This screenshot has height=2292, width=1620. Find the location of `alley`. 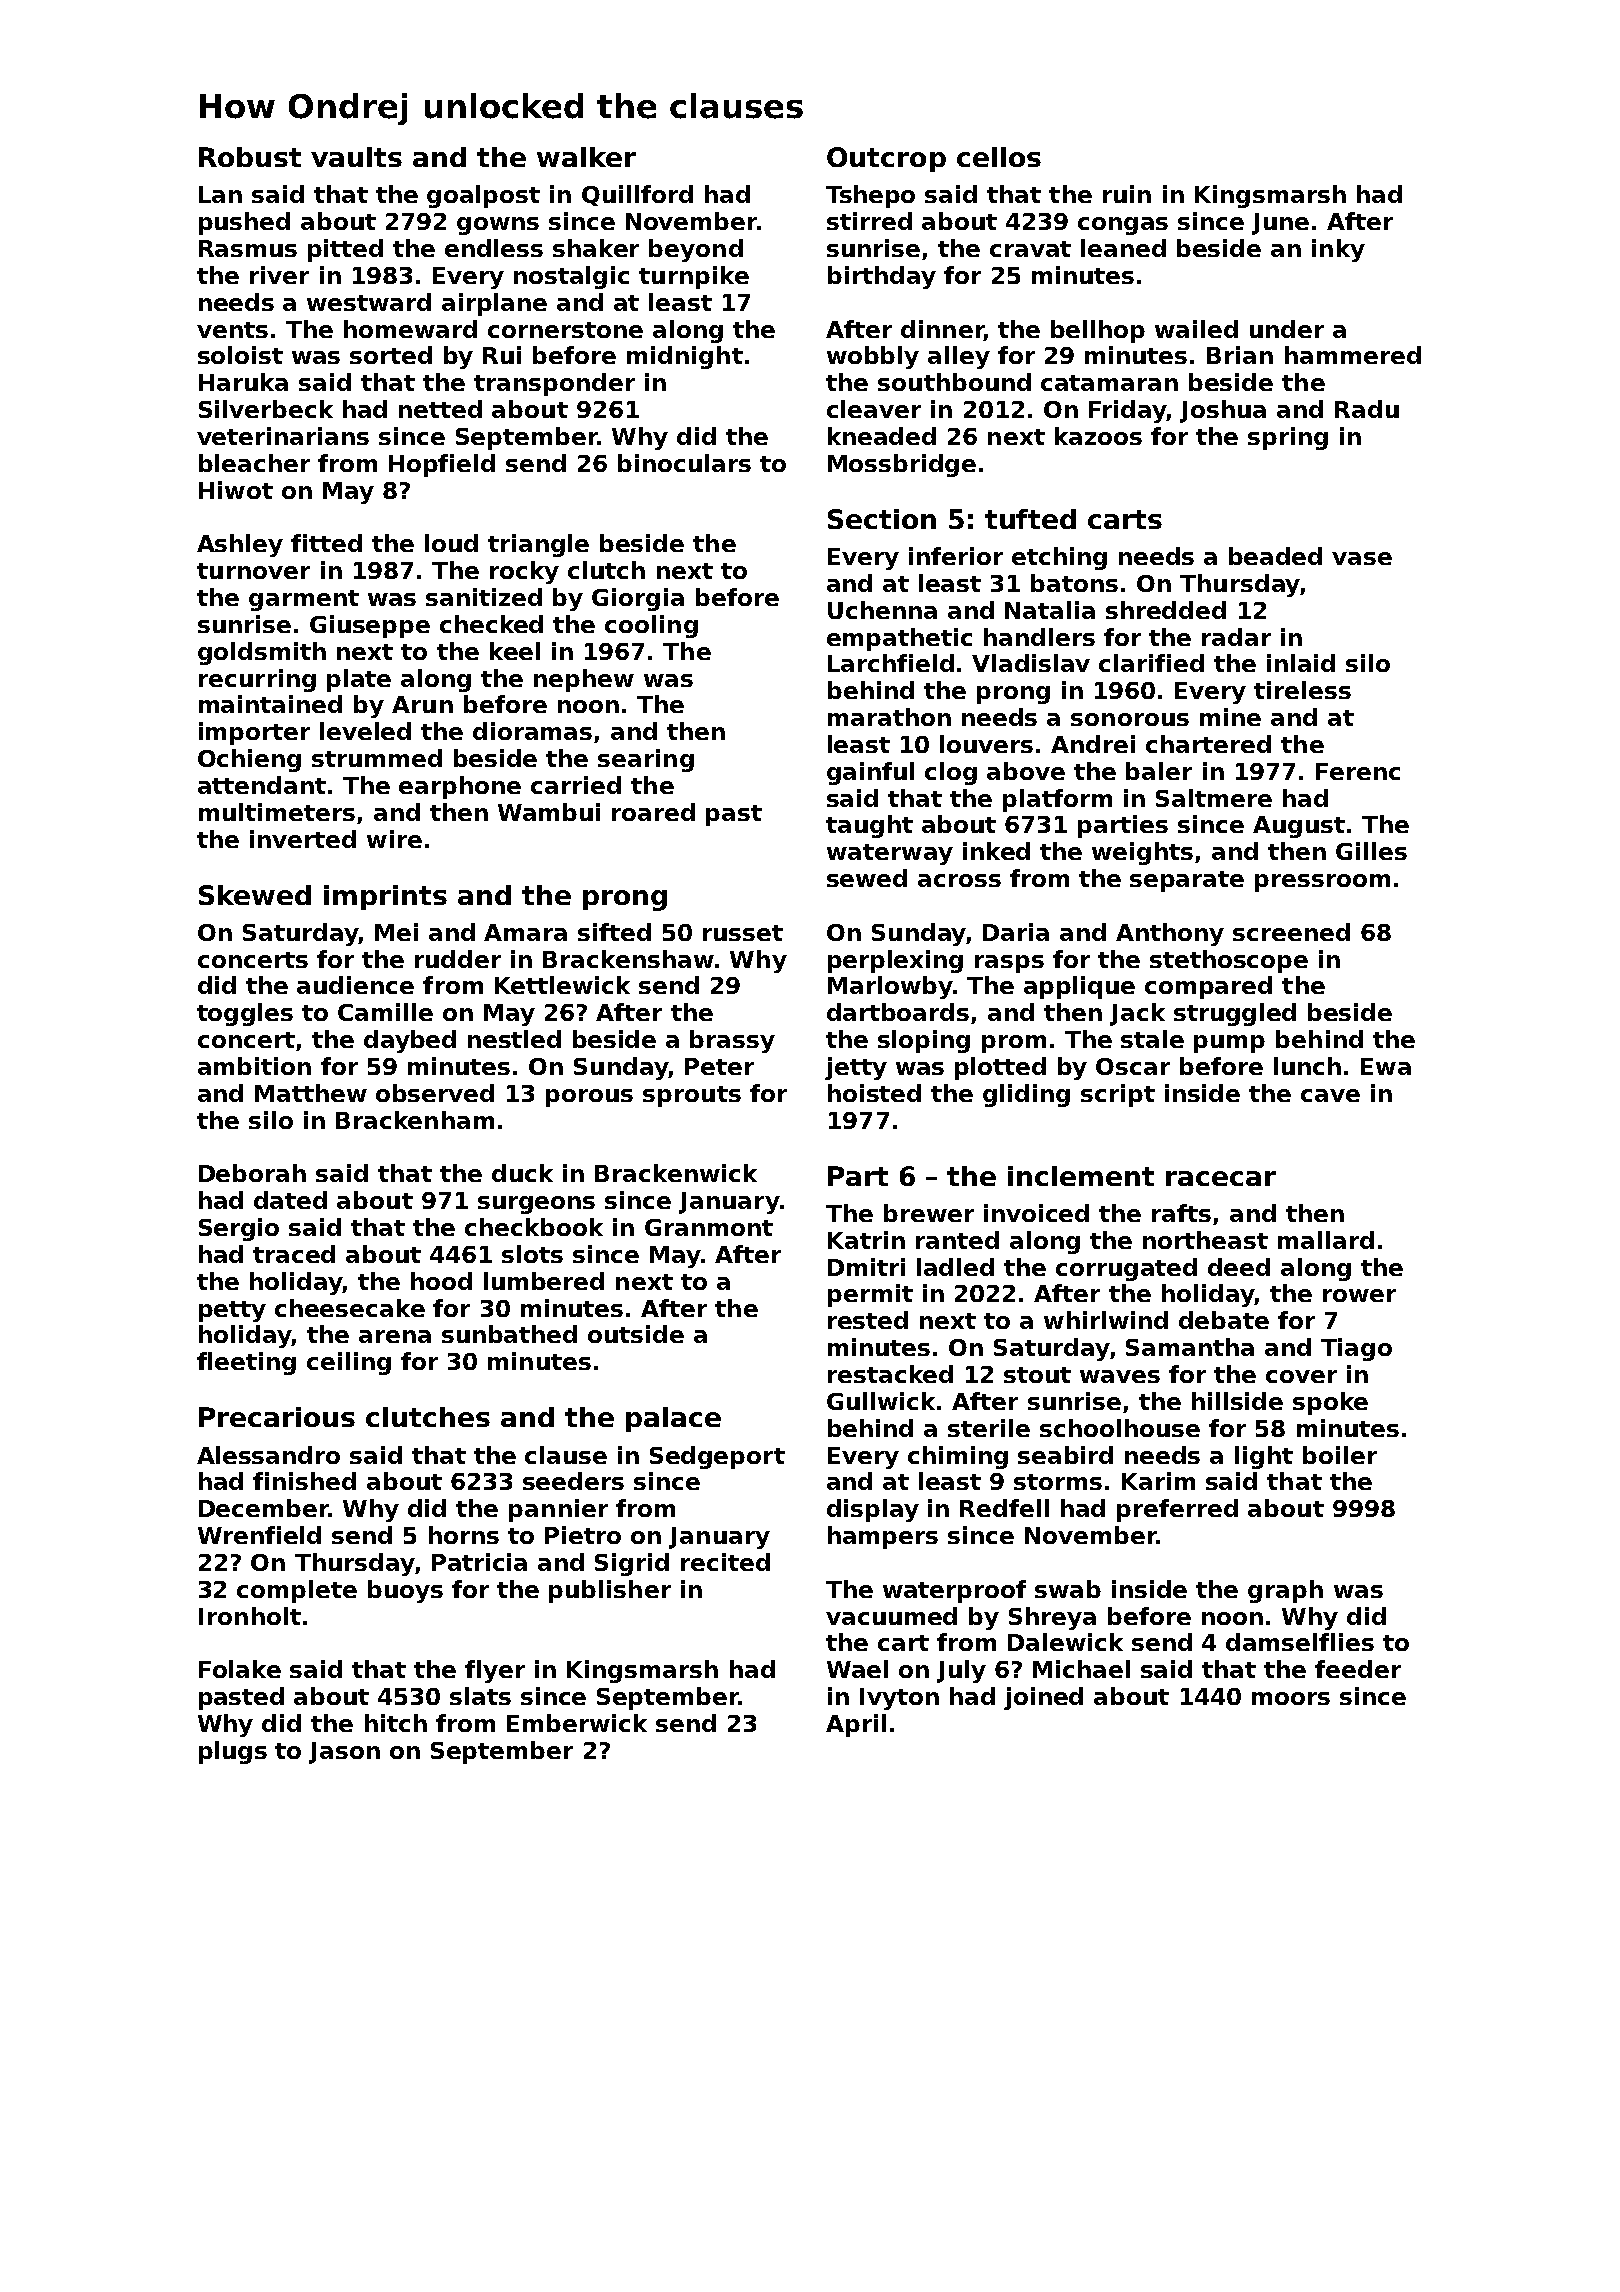

alley is located at coordinates (959, 357).
